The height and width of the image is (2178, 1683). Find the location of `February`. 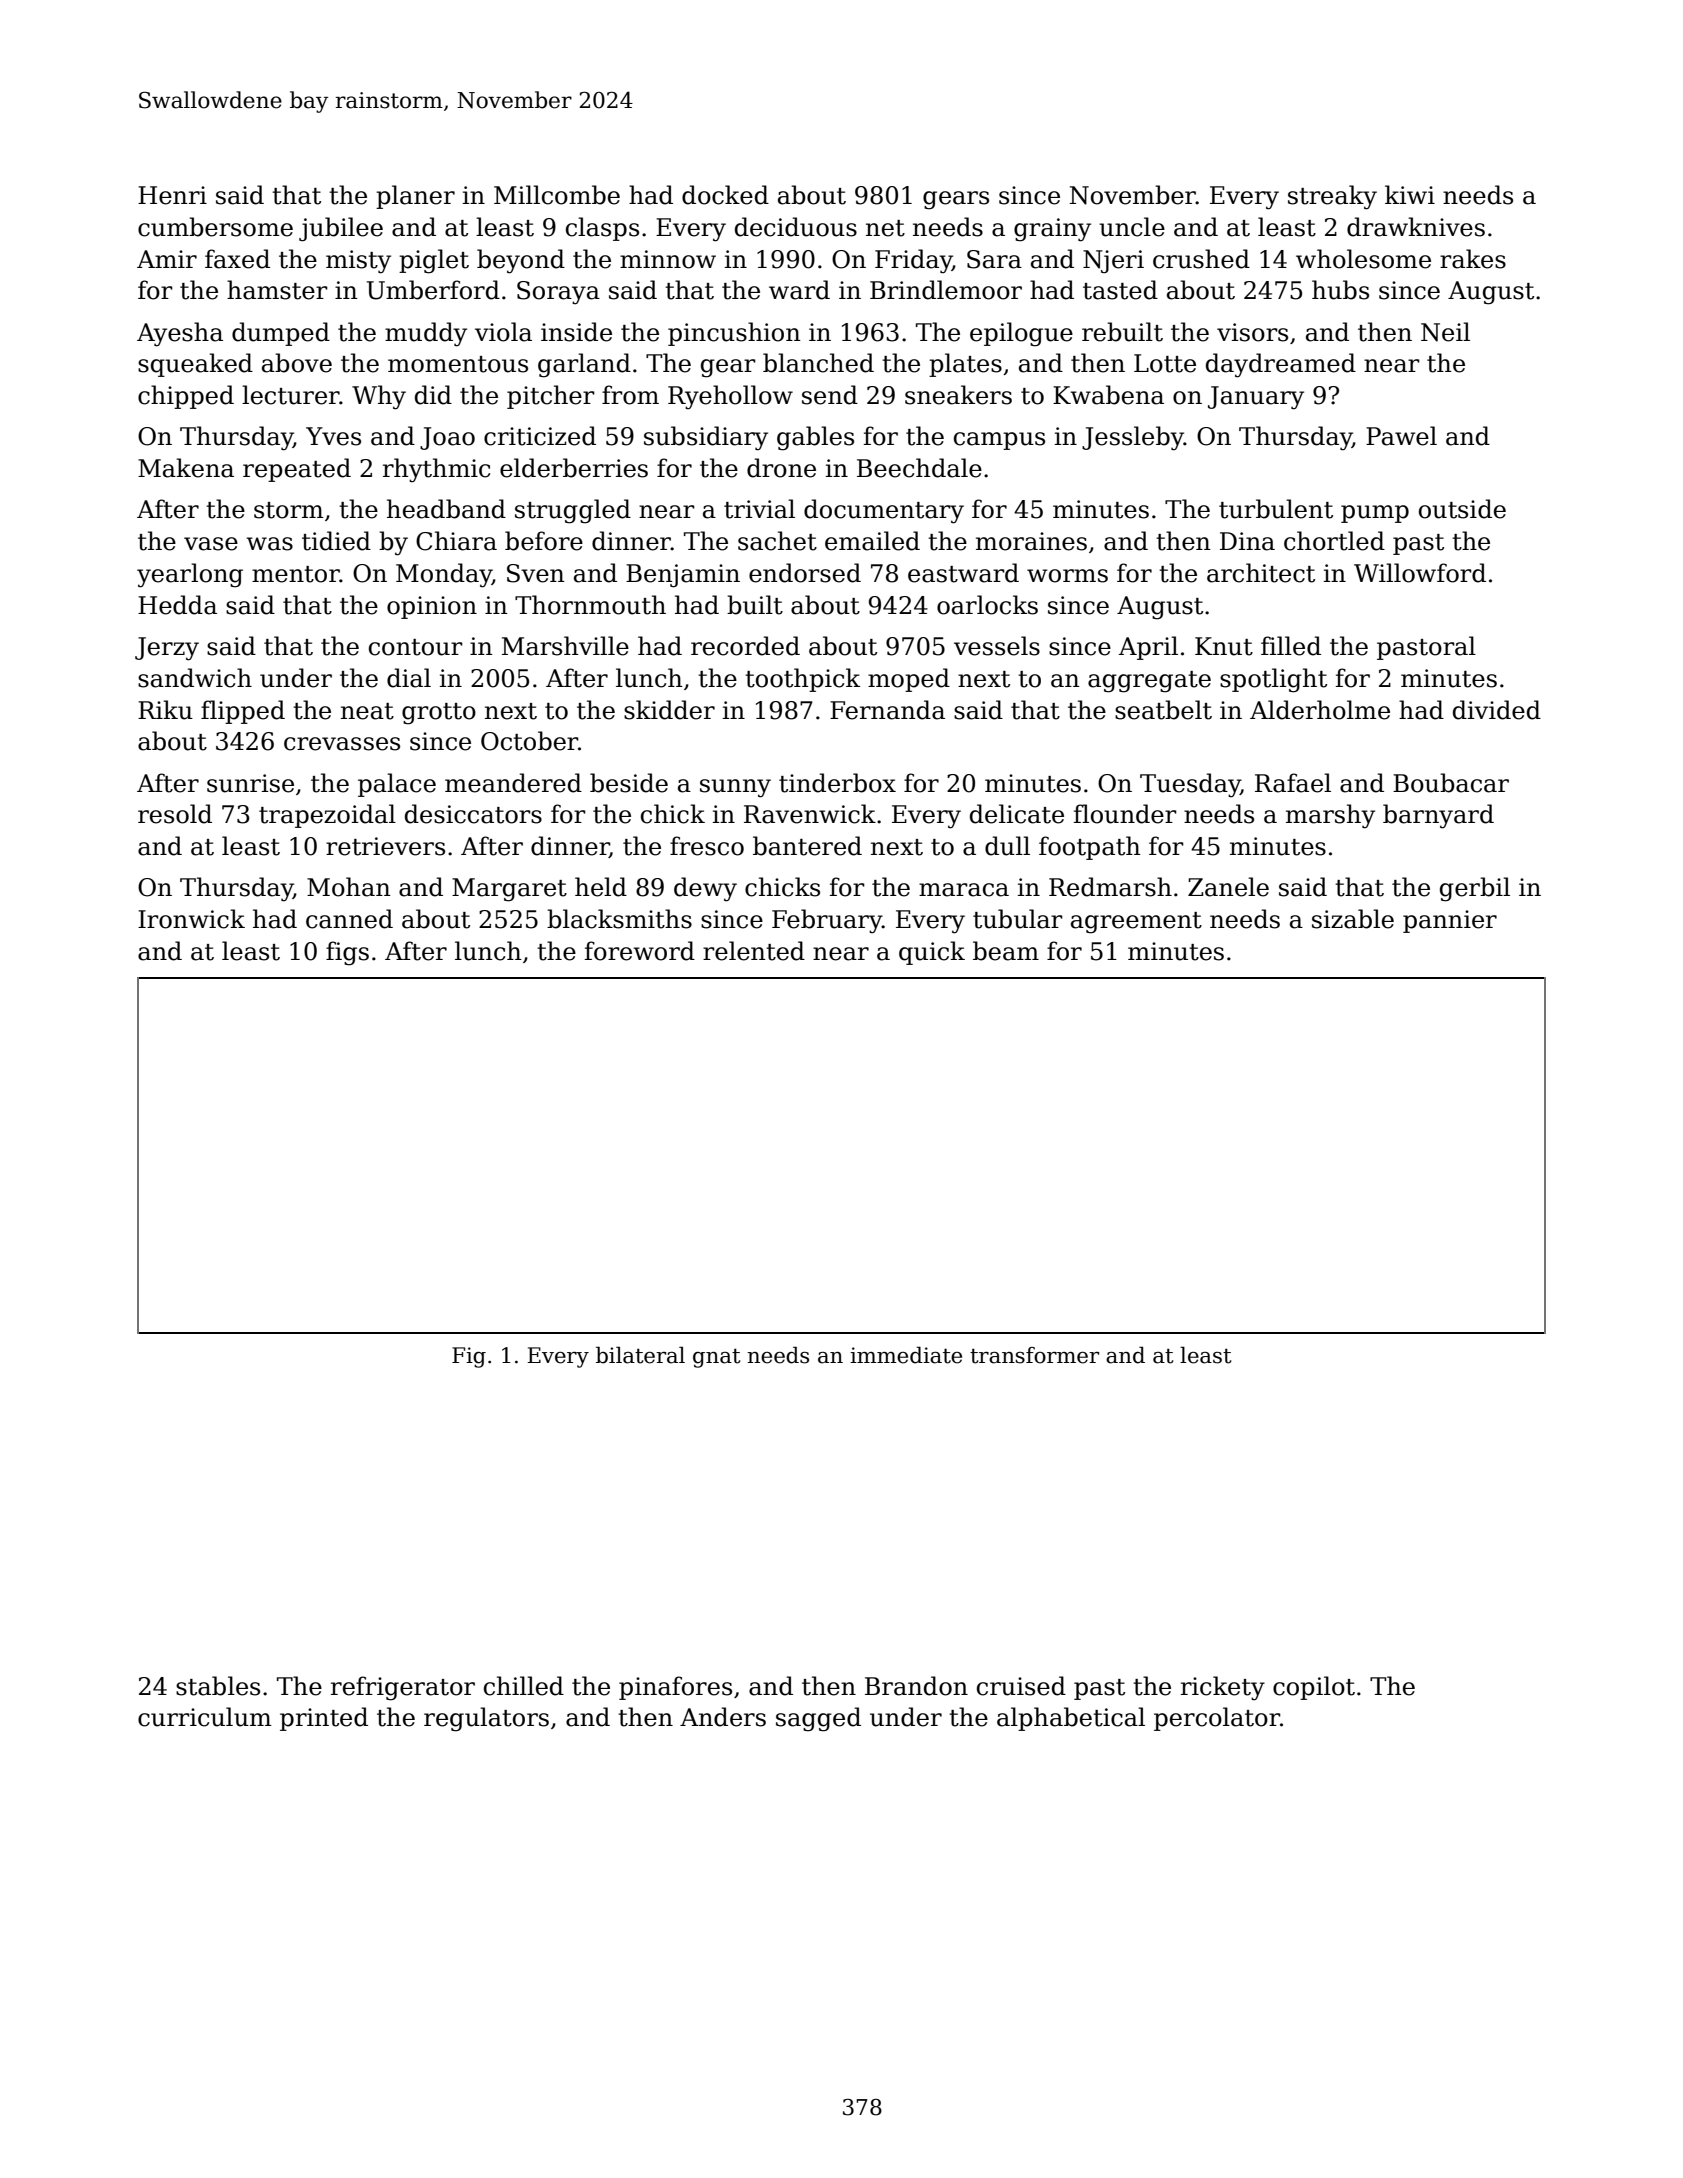

February is located at coordinates (827, 921).
